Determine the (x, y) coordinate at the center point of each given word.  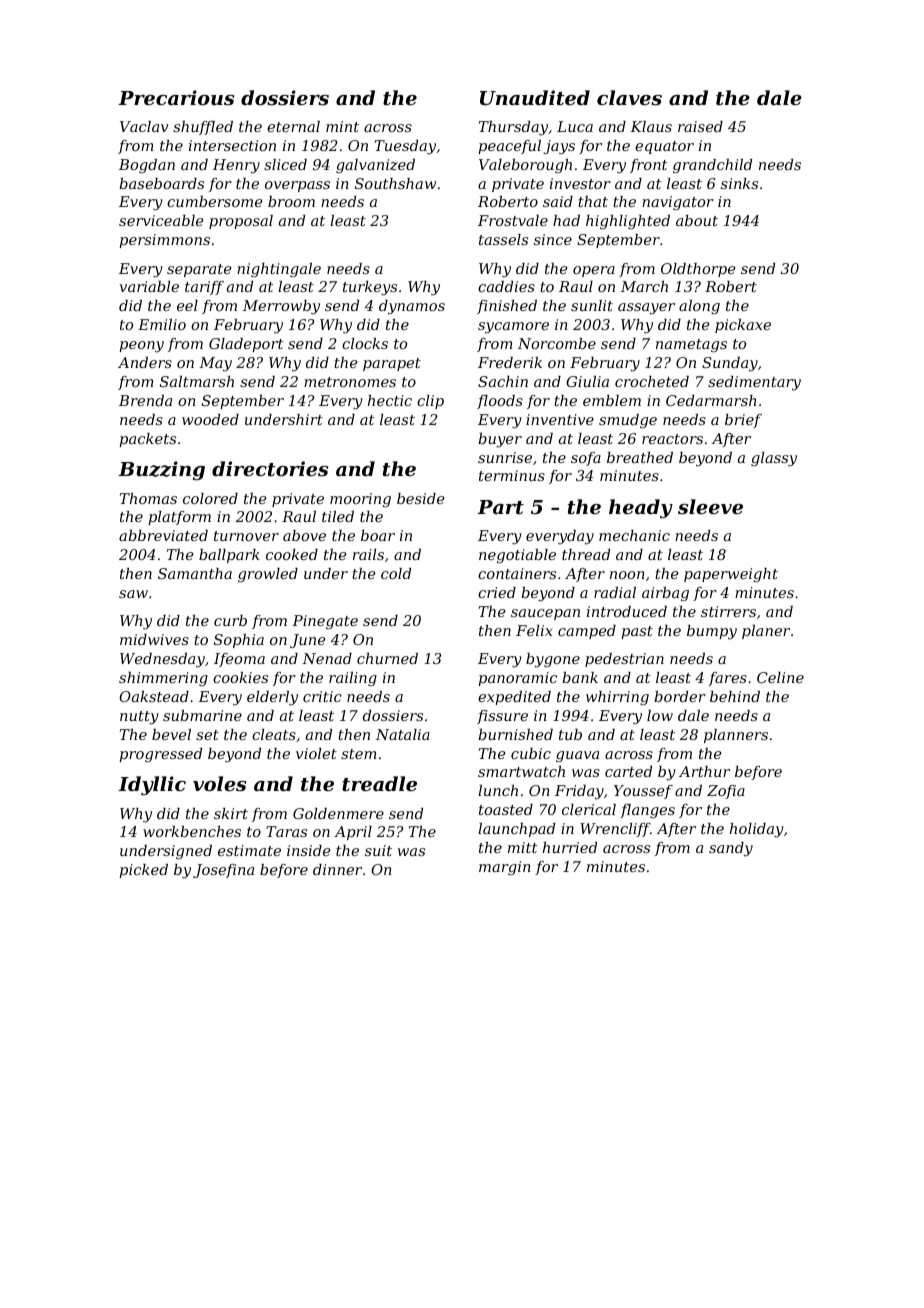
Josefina (223, 871)
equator (664, 147)
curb (230, 620)
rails (368, 554)
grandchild (712, 166)
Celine (780, 677)
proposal (241, 222)
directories (270, 468)
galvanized (375, 166)
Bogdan (147, 166)
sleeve (710, 506)
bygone (553, 660)
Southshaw (395, 183)
